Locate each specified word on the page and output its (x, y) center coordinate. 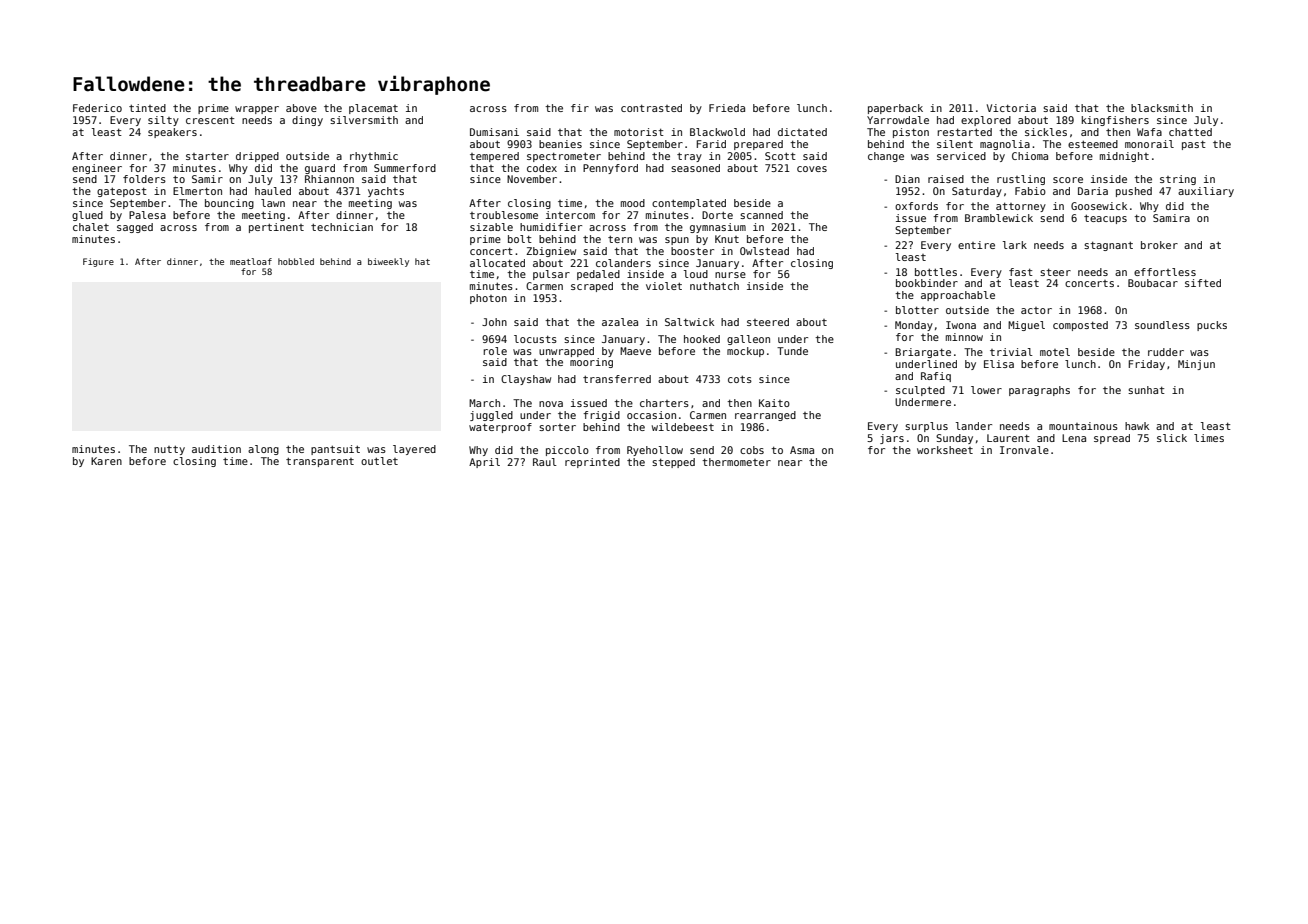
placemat (373, 109)
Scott (780, 156)
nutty (169, 450)
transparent (320, 462)
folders (144, 179)
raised (946, 179)
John (494, 322)
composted (1080, 326)
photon (488, 299)
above (301, 108)
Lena (1074, 438)
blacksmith (1162, 108)
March (484, 403)
